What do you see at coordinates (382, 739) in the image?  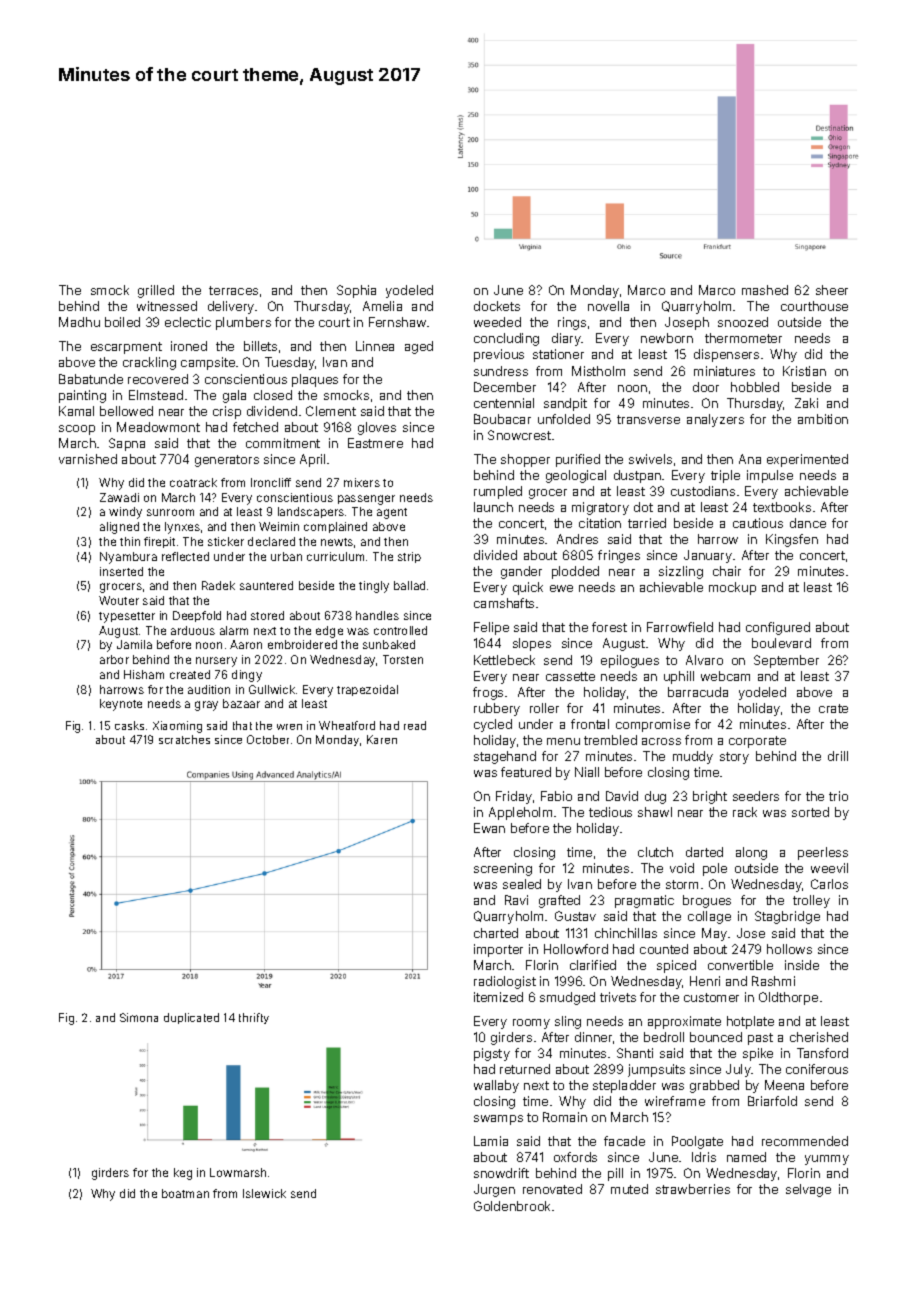 I see `Karen` at bounding box center [382, 739].
